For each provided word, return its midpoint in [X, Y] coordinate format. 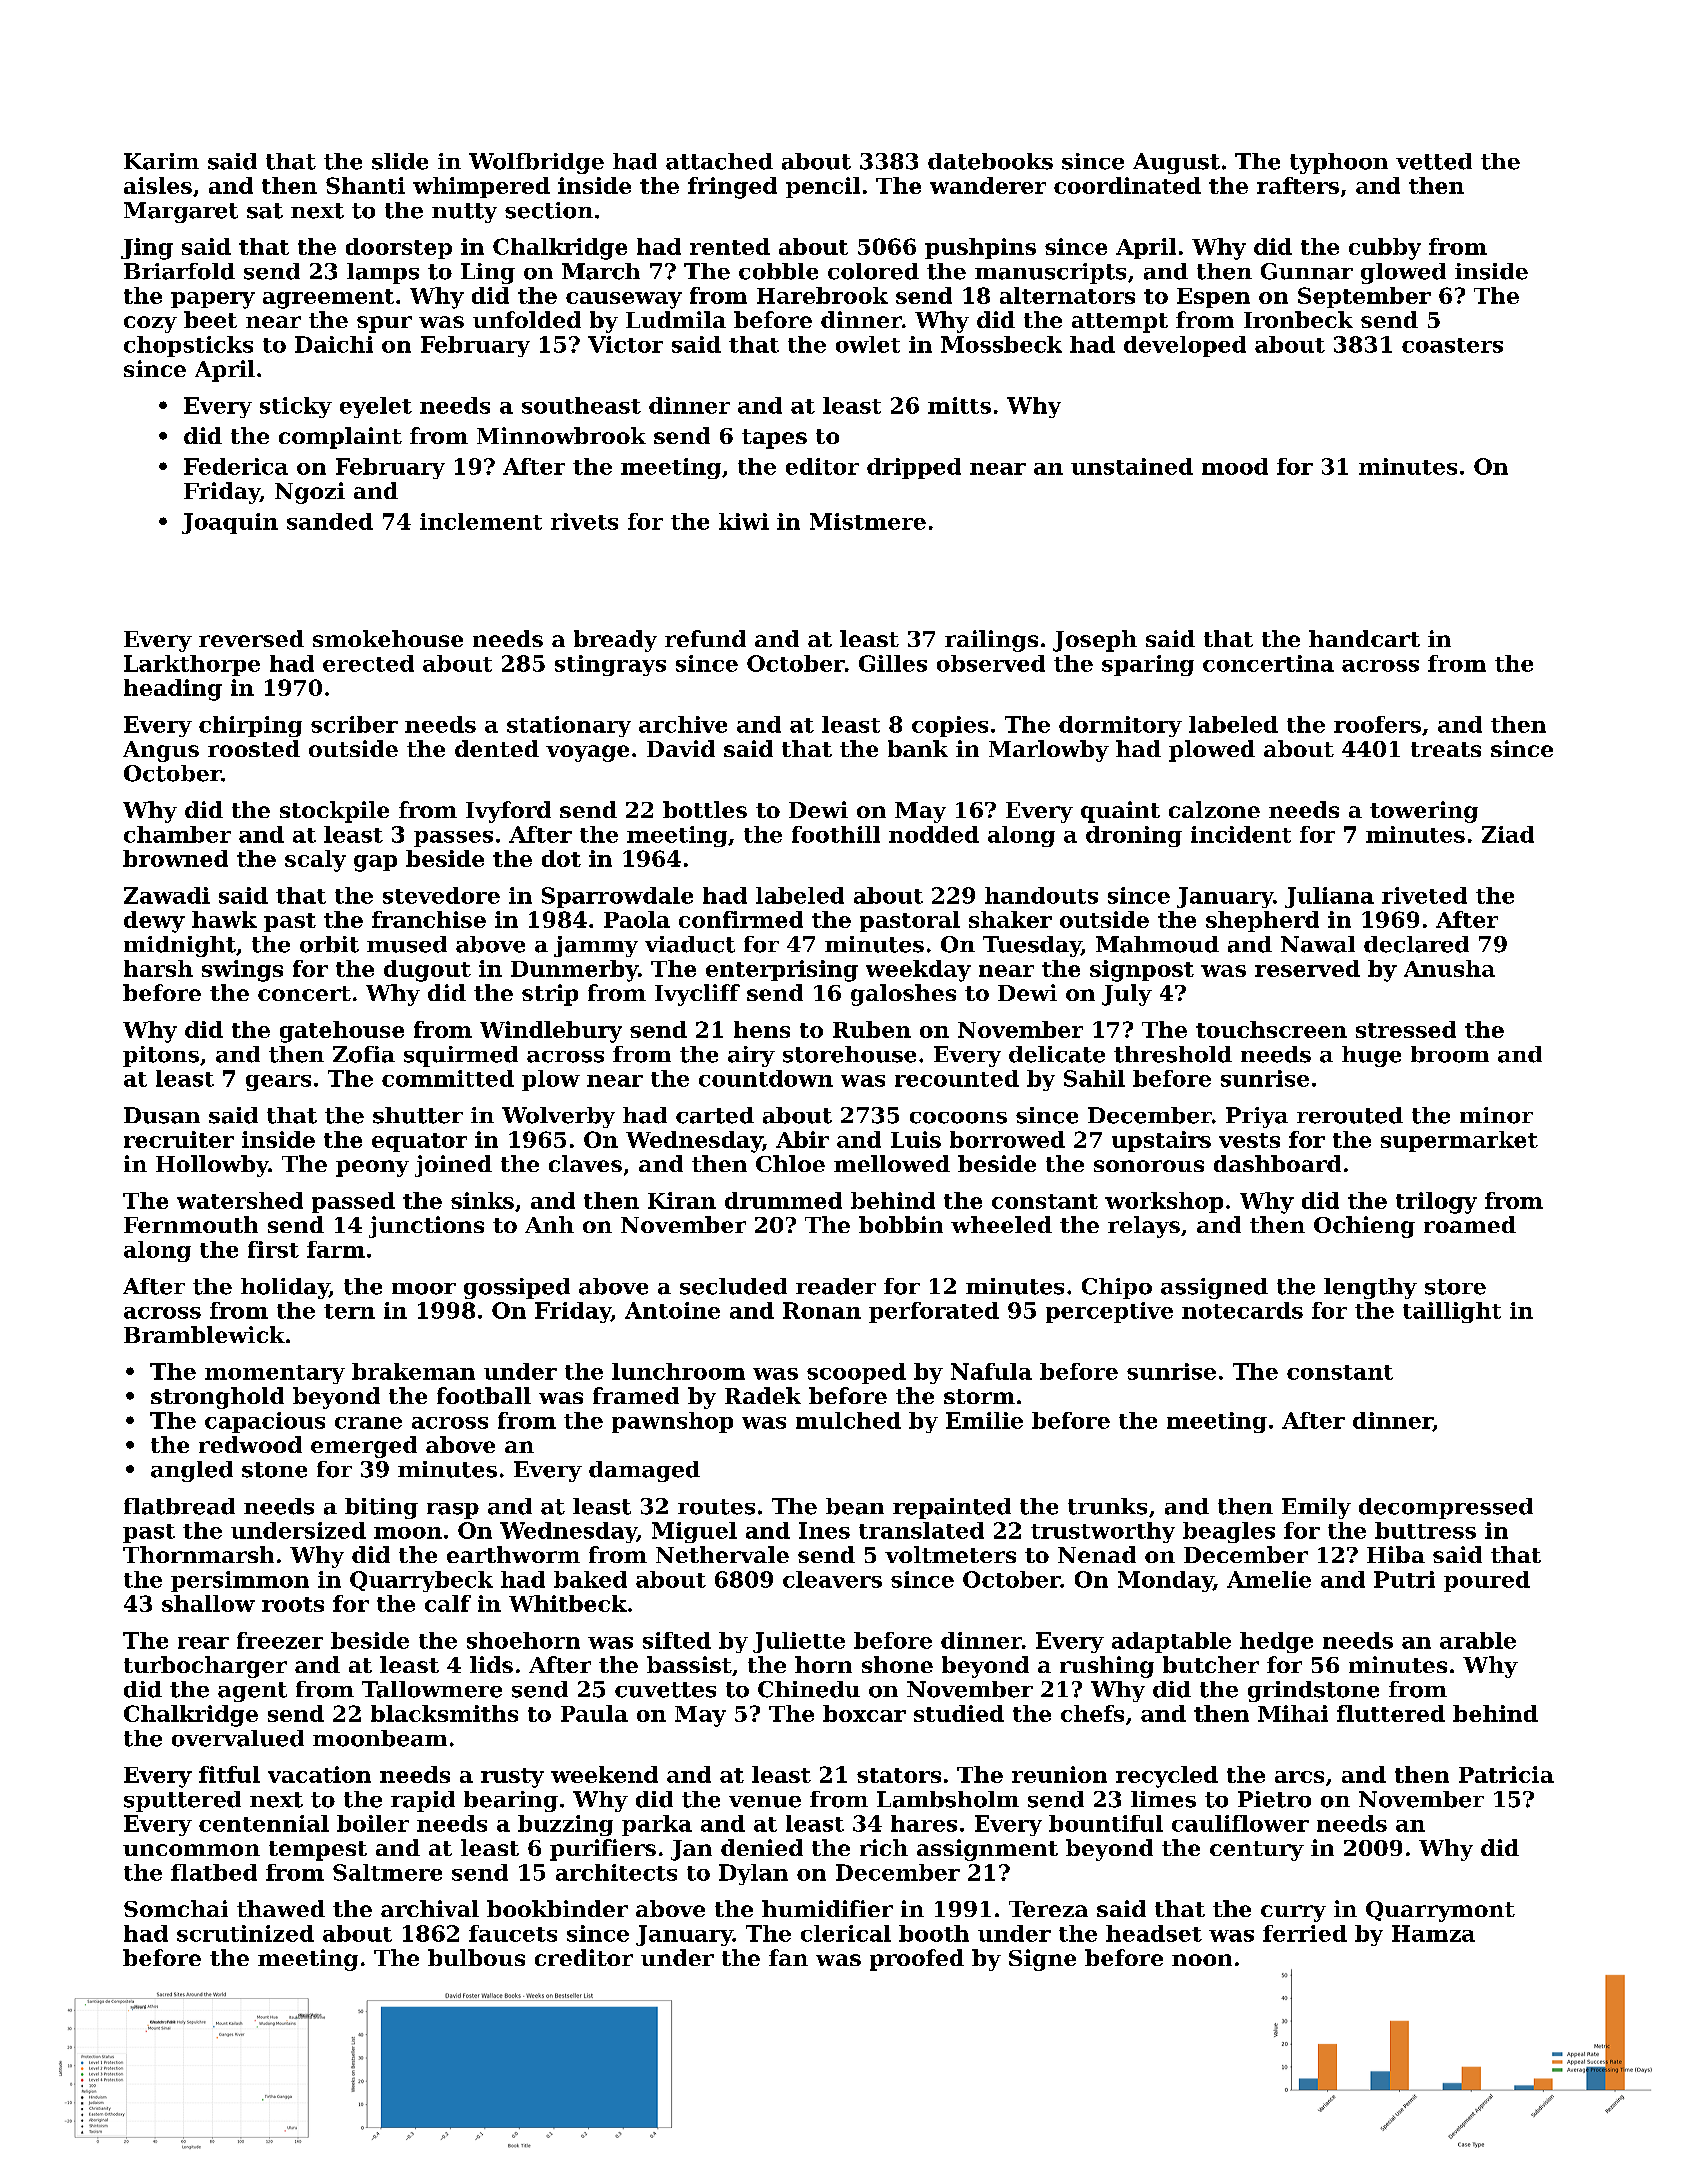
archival [430, 1908]
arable [1478, 1640]
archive [683, 724]
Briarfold [179, 271]
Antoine [672, 1310]
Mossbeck [1001, 344]
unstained [1132, 466]
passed [353, 1202]
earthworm [513, 1554]
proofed [917, 1960]
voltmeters [950, 1554]
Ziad [1508, 834]
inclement [481, 521]
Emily [1316, 1508]
